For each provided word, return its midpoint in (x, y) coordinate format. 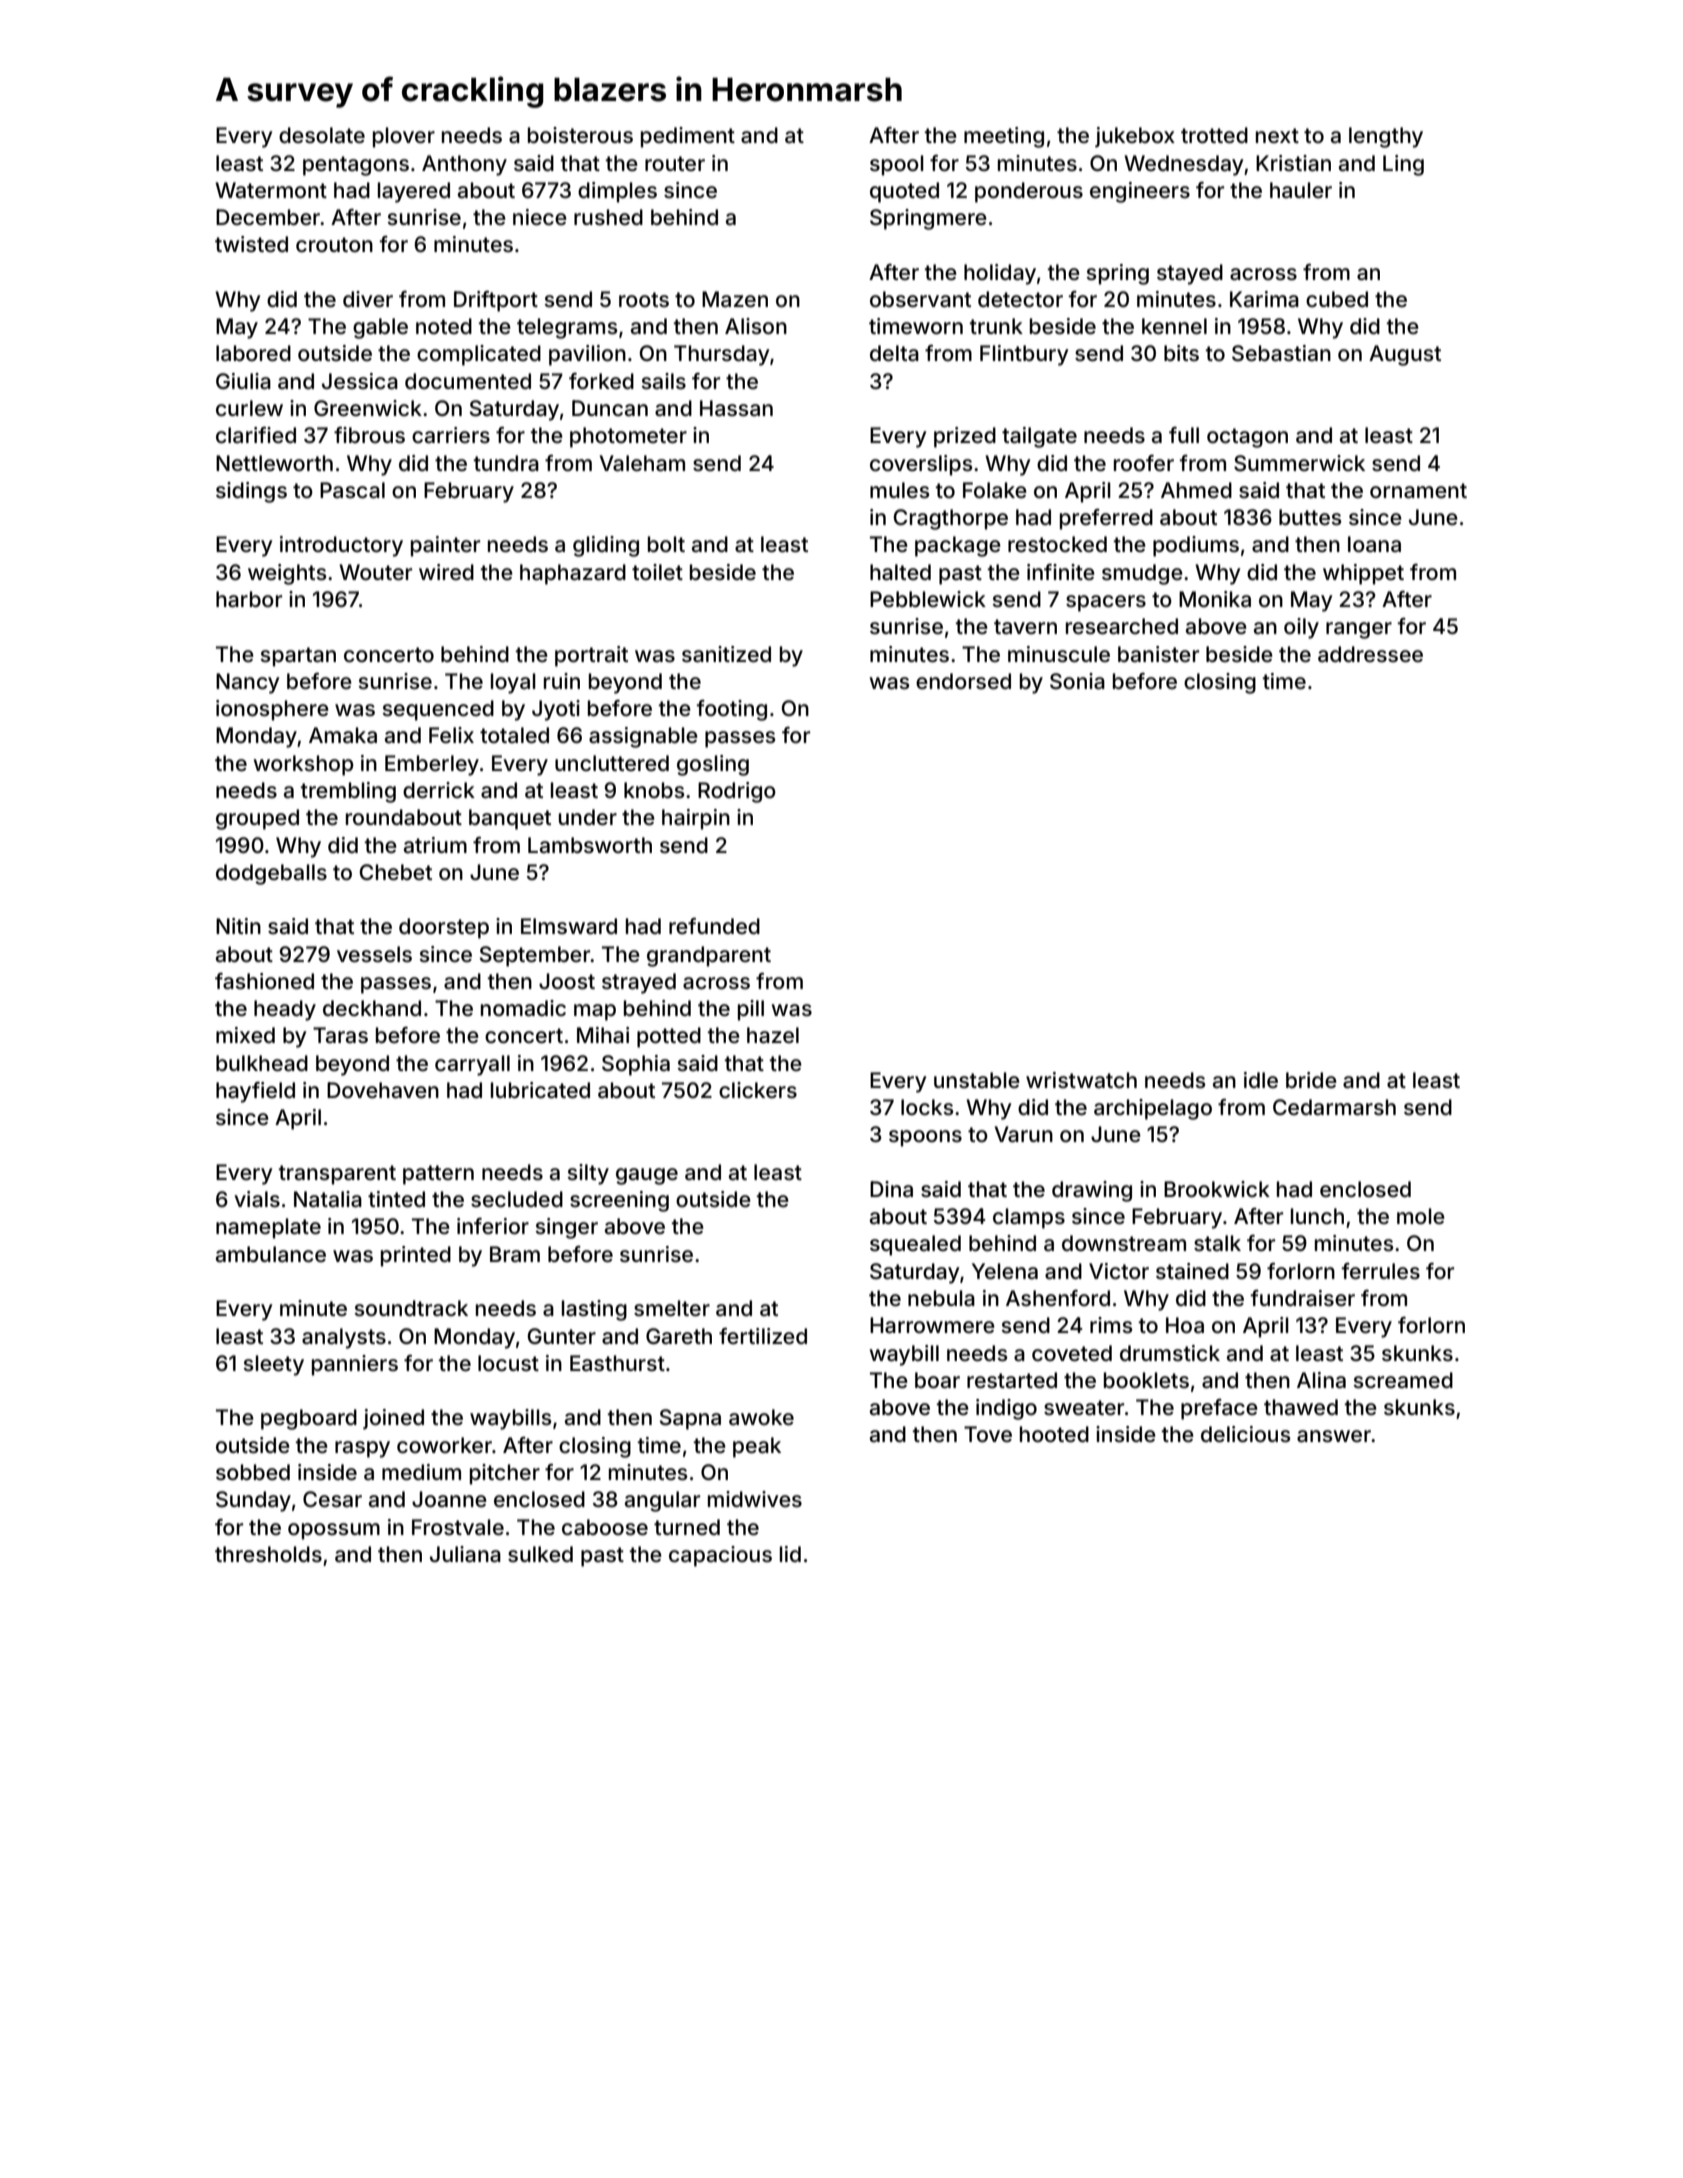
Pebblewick (928, 599)
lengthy (1386, 137)
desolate (322, 135)
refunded (714, 926)
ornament (1418, 491)
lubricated (540, 1090)
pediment (688, 137)
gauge (647, 1176)
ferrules (1381, 1271)
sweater (1084, 1408)
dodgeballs (271, 874)
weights (287, 574)
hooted (1054, 1434)
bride (1311, 1080)
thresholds (268, 1554)
